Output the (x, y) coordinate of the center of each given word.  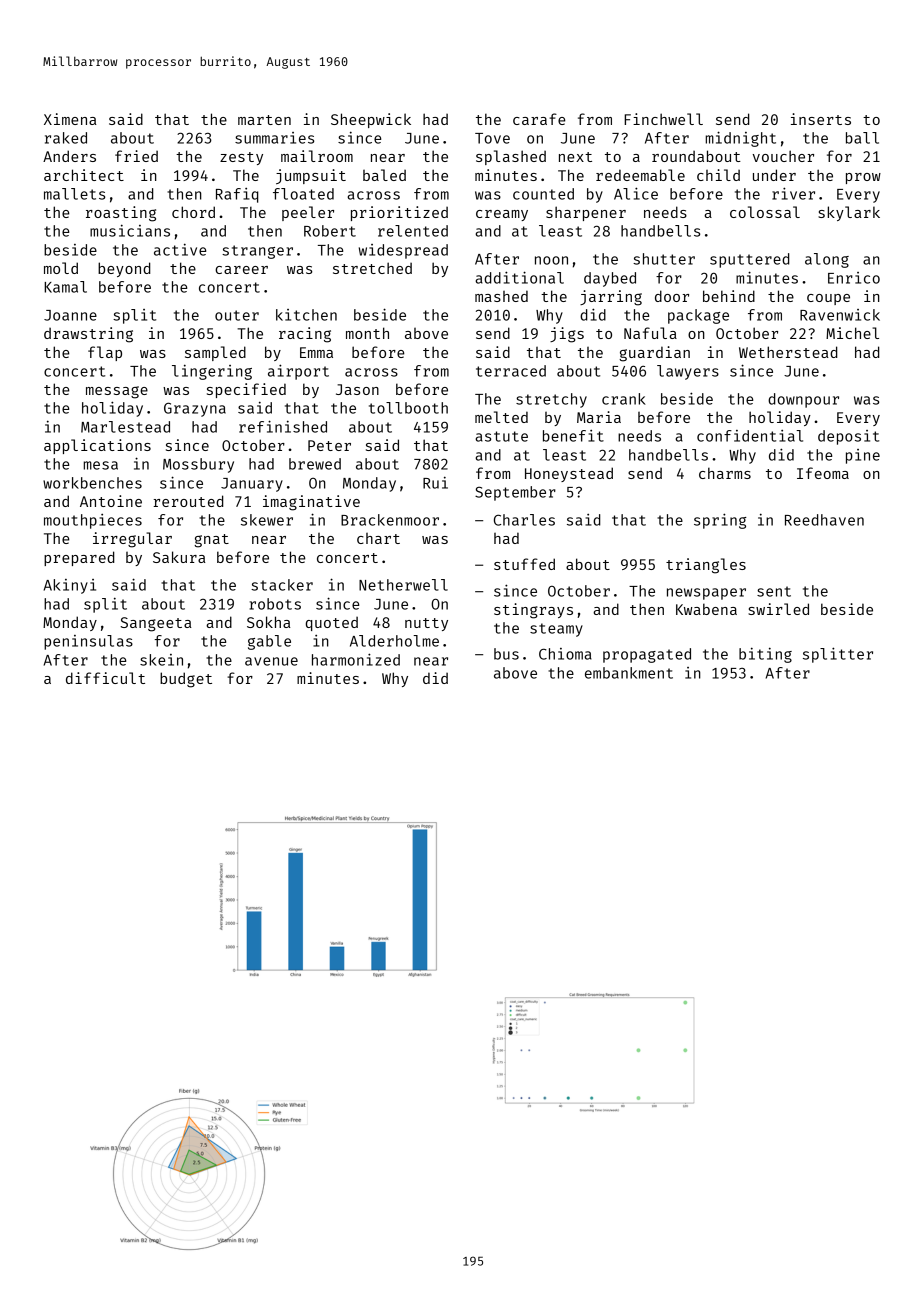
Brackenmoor (390, 520)
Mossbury (198, 465)
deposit (848, 437)
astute (501, 436)
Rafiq (237, 195)
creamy (502, 215)
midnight (741, 139)
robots (275, 604)
